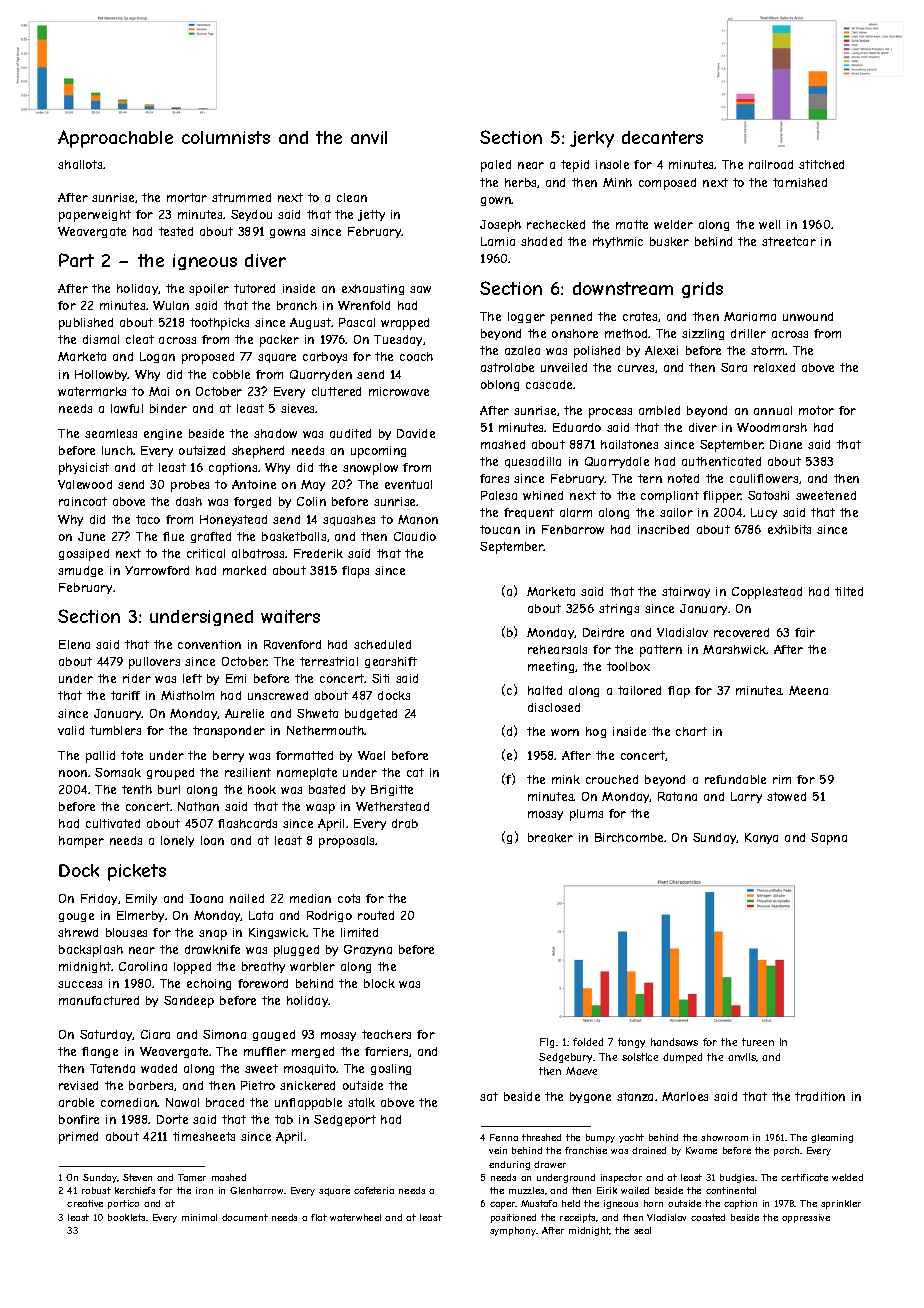 The image size is (924, 1308). What do you see at coordinates (496, 166) in the screenshot?
I see `paled` at bounding box center [496, 166].
